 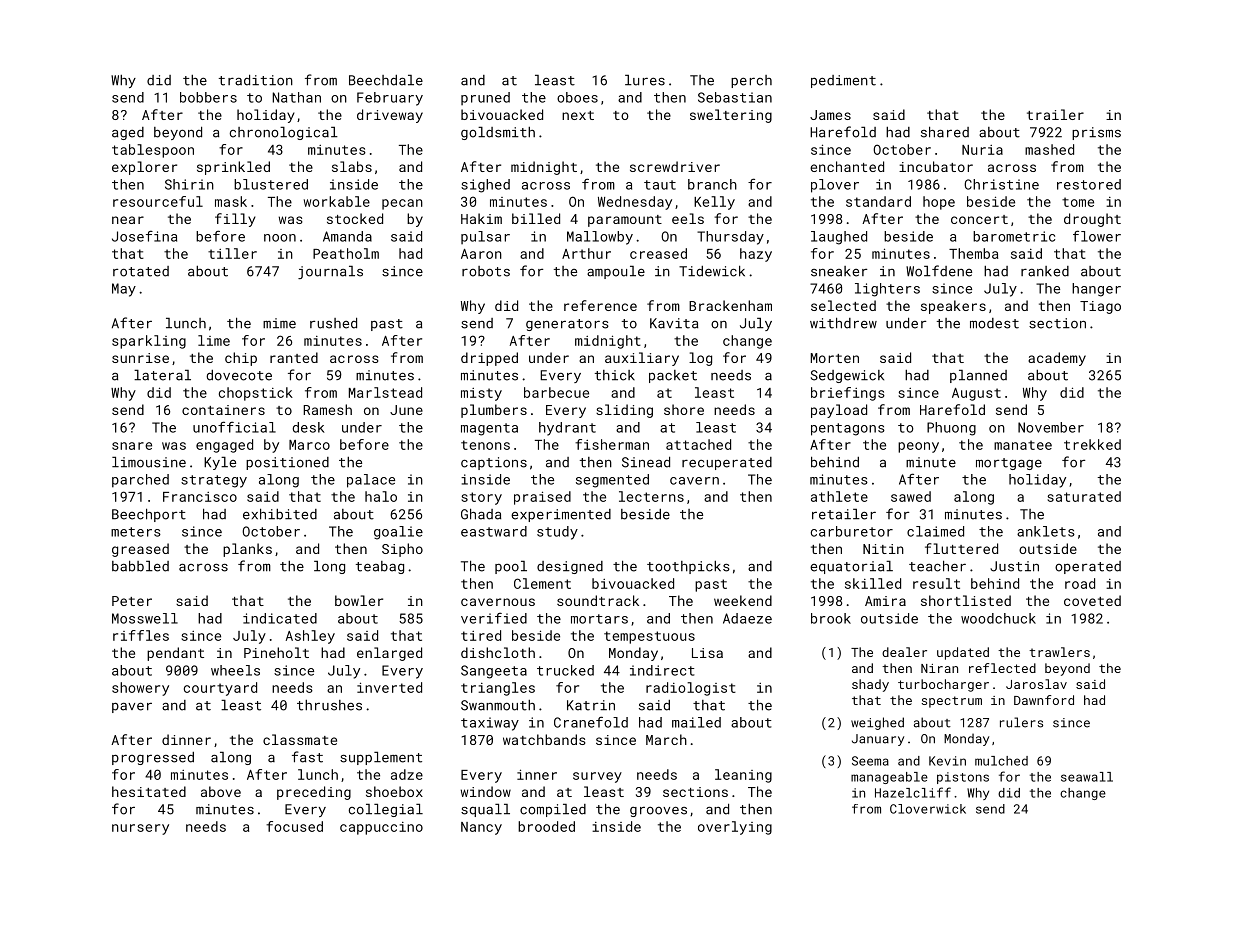 What do you see at coordinates (878, 201) in the image?
I see `standard` at bounding box center [878, 201].
